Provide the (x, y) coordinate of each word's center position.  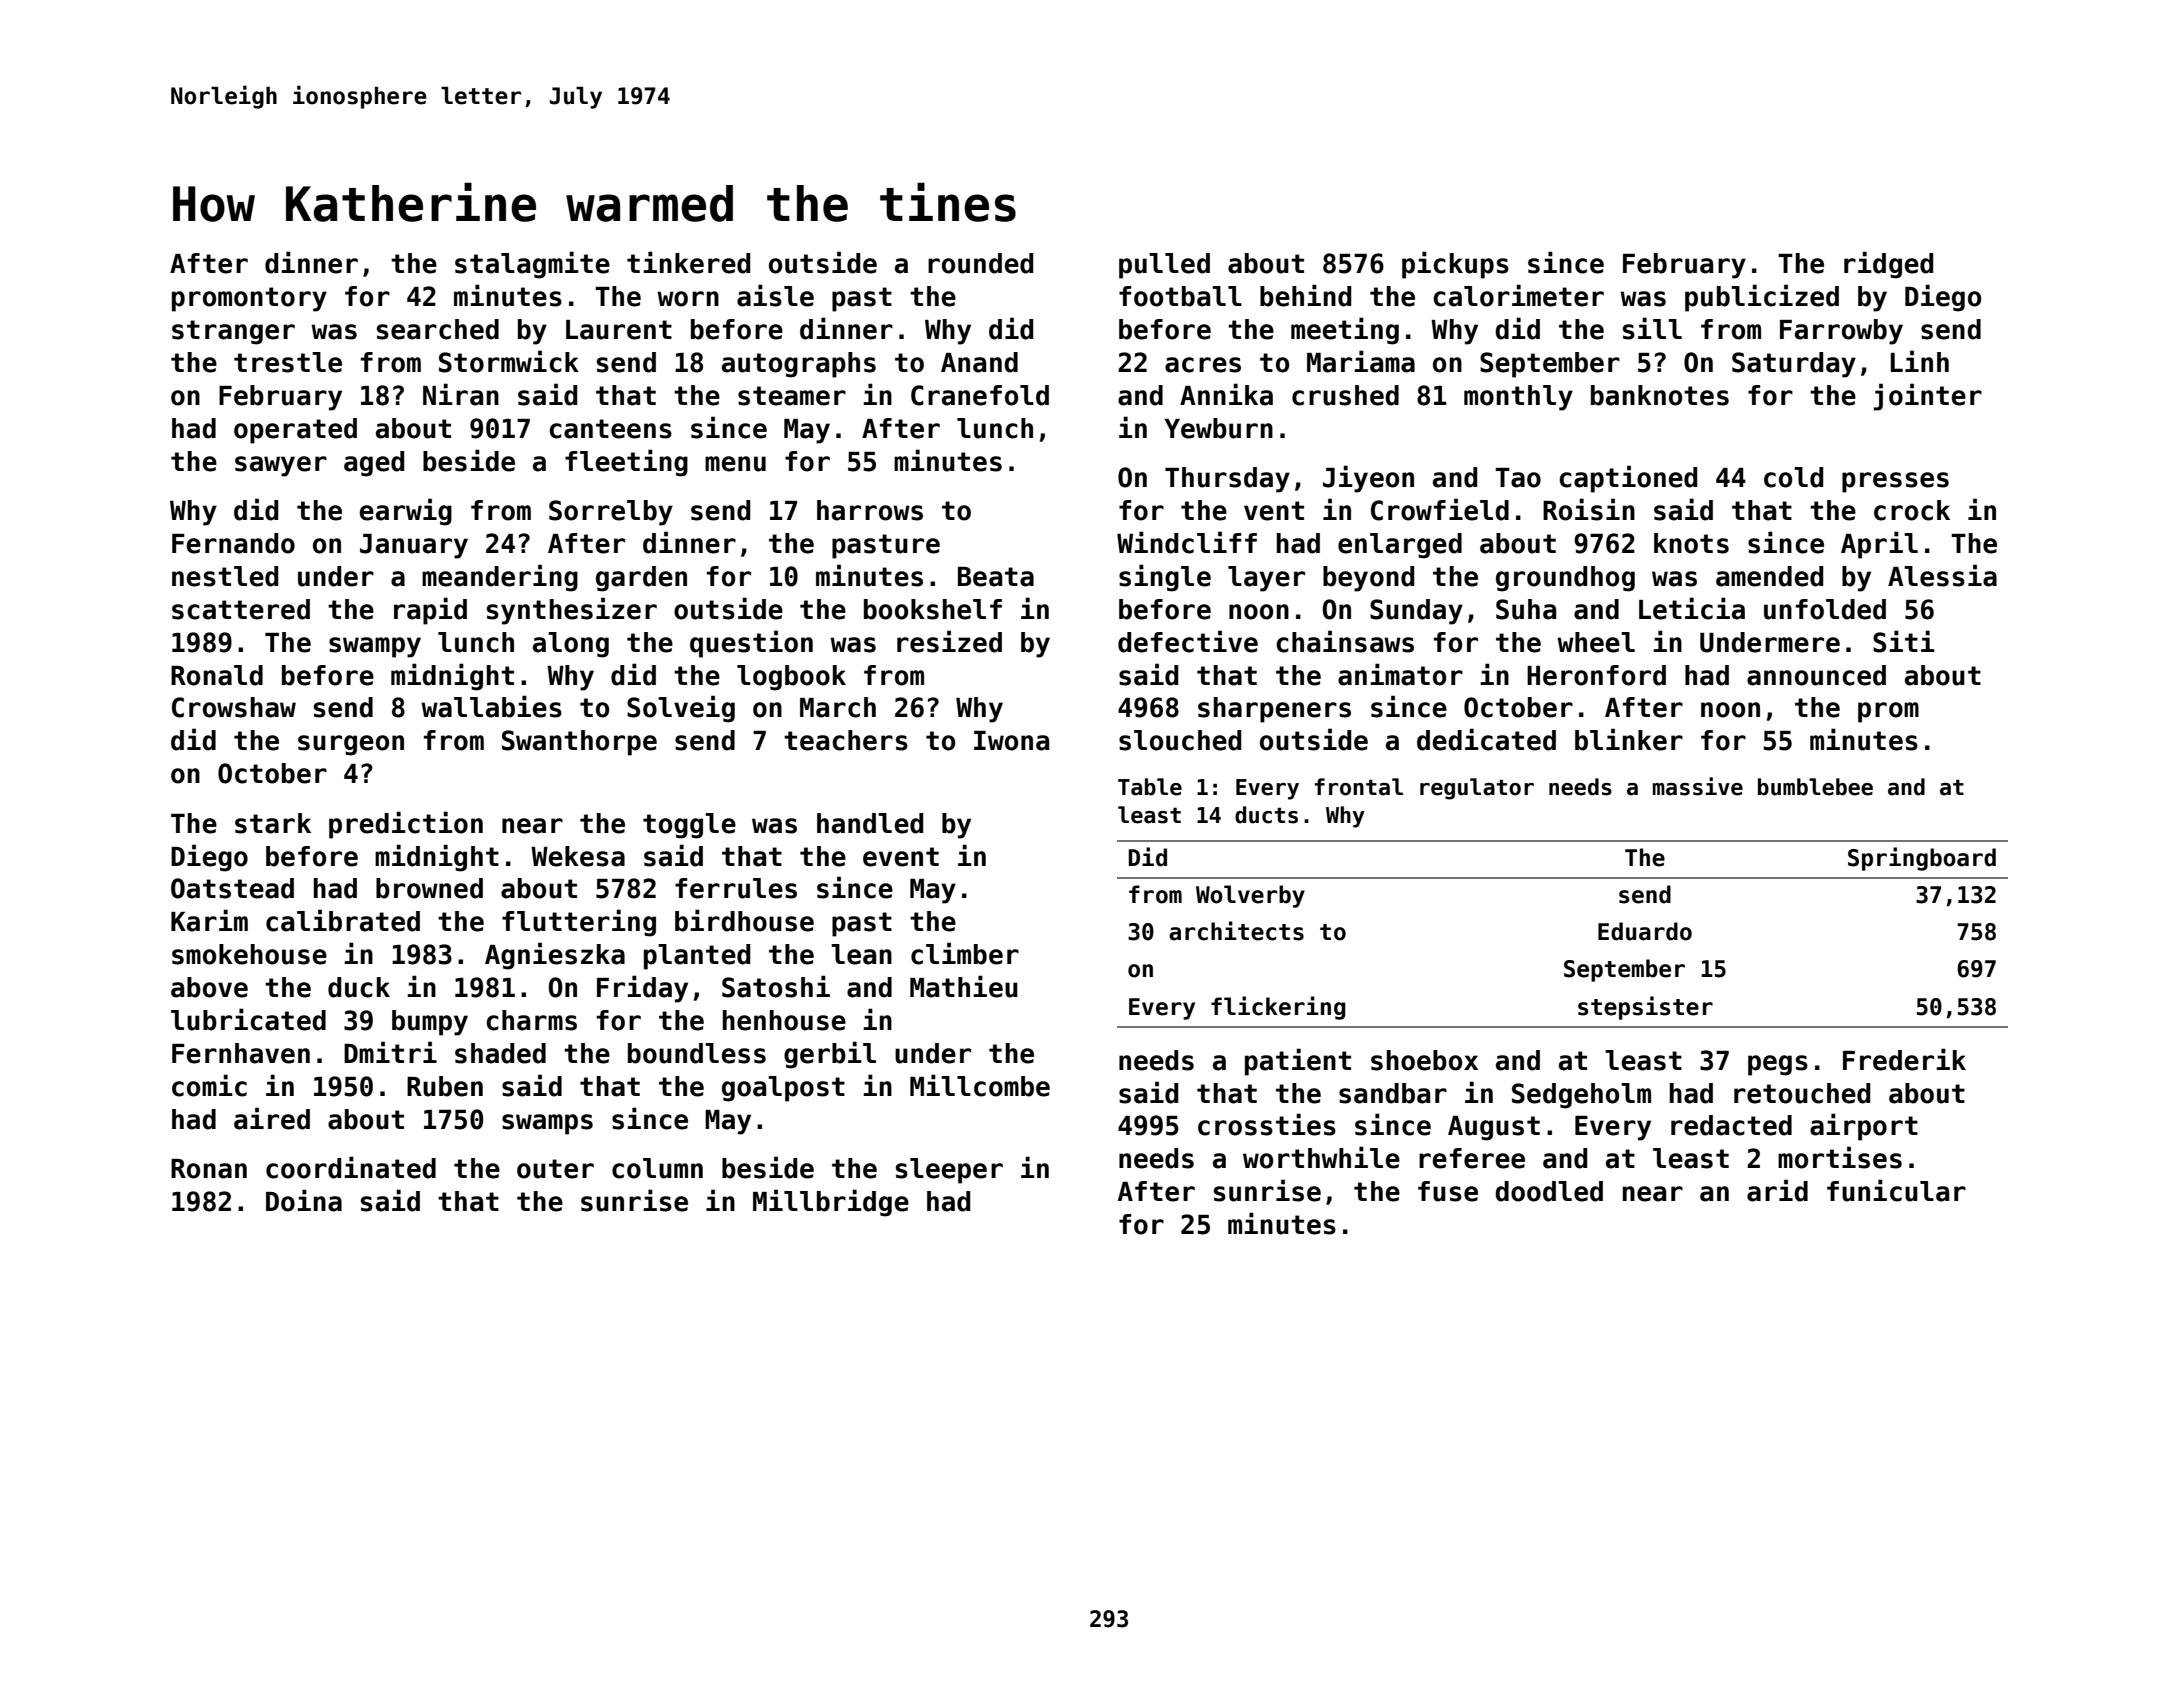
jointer (1927, 397)
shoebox (1424, 1060)
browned (429, 888)
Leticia (1692, 608)
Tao (1518, 478)
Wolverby (1250, 896)
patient (1298, 1062)
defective (1188, 641)
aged (374, 464)
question (751, 644)
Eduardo (1645, 931)
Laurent (619, 330)
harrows (870, 510)
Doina (304, 1200)
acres (1203, 365)
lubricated (248, 1019)
